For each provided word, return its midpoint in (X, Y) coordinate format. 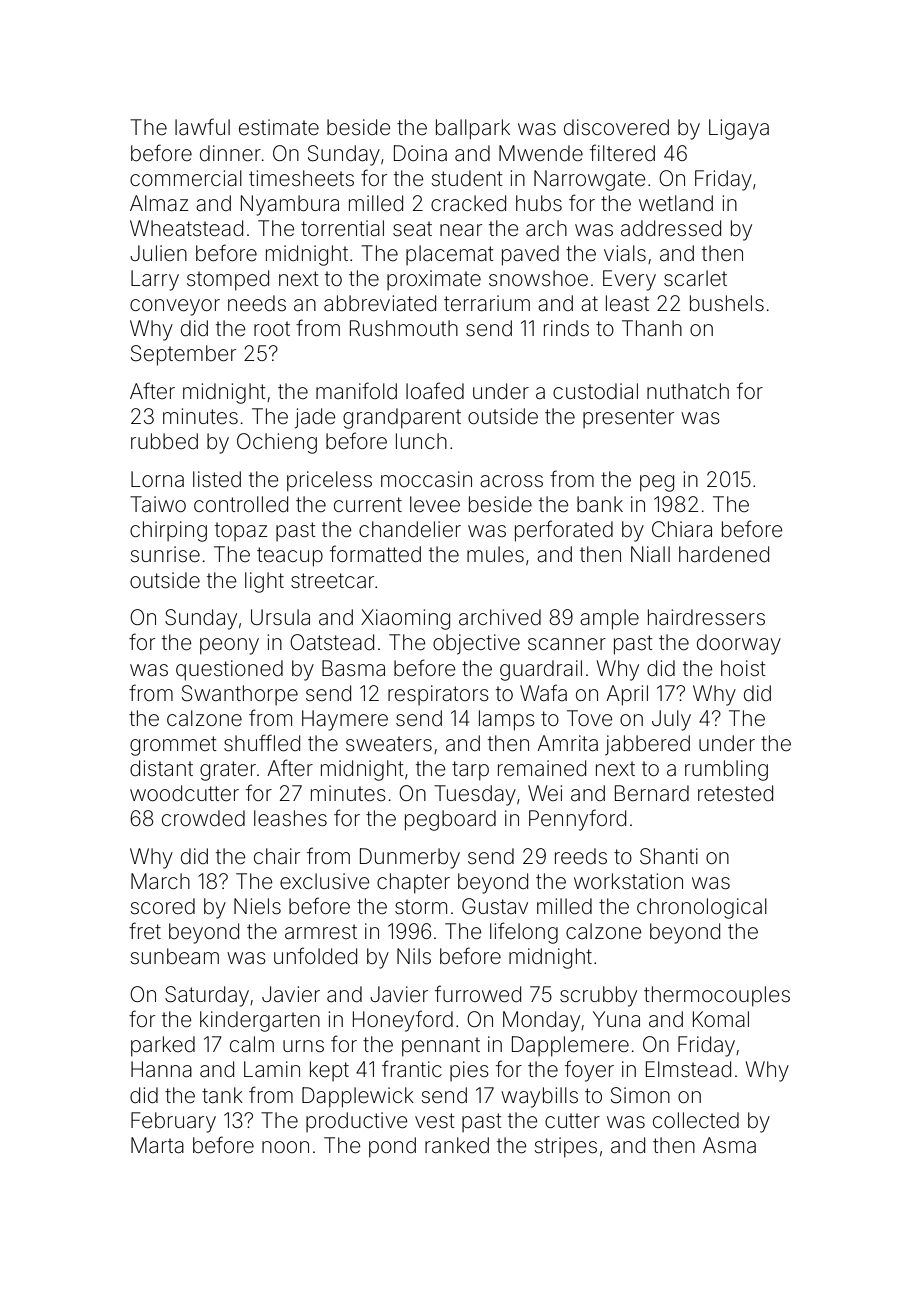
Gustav (495, 906)
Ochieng (277, 443)
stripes (566, 1147)
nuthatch (688, 391)
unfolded (315, 956)
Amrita (567, 743)
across (511, 481)
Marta (157, 1145)
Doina (420, 153)
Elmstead (688, 1069)
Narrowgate (590, 180)
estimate (279, 127)
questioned (229, 670)
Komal (721, 1019)
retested (735, 793)
